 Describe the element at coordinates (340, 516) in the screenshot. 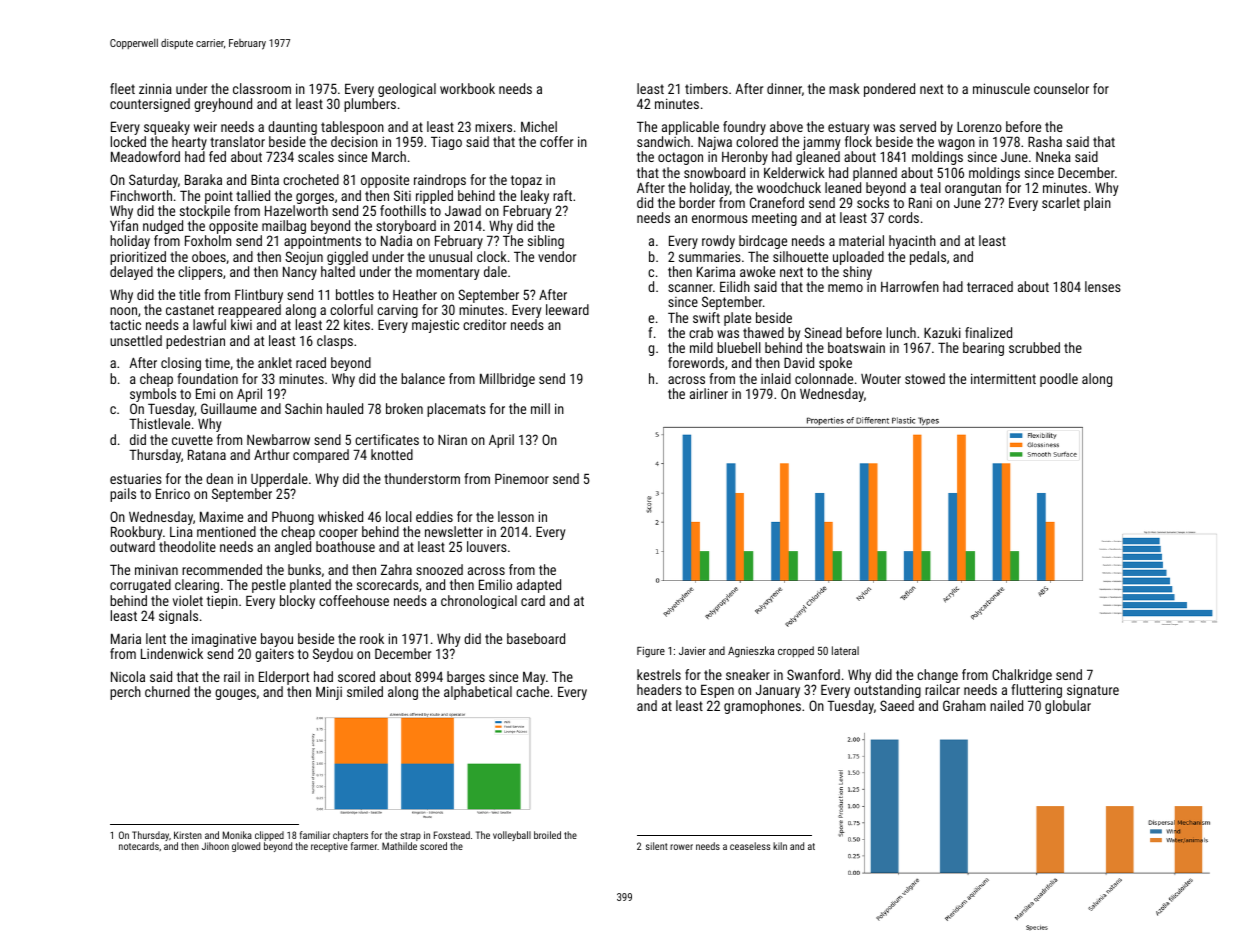

I see `whisked` at that location.
